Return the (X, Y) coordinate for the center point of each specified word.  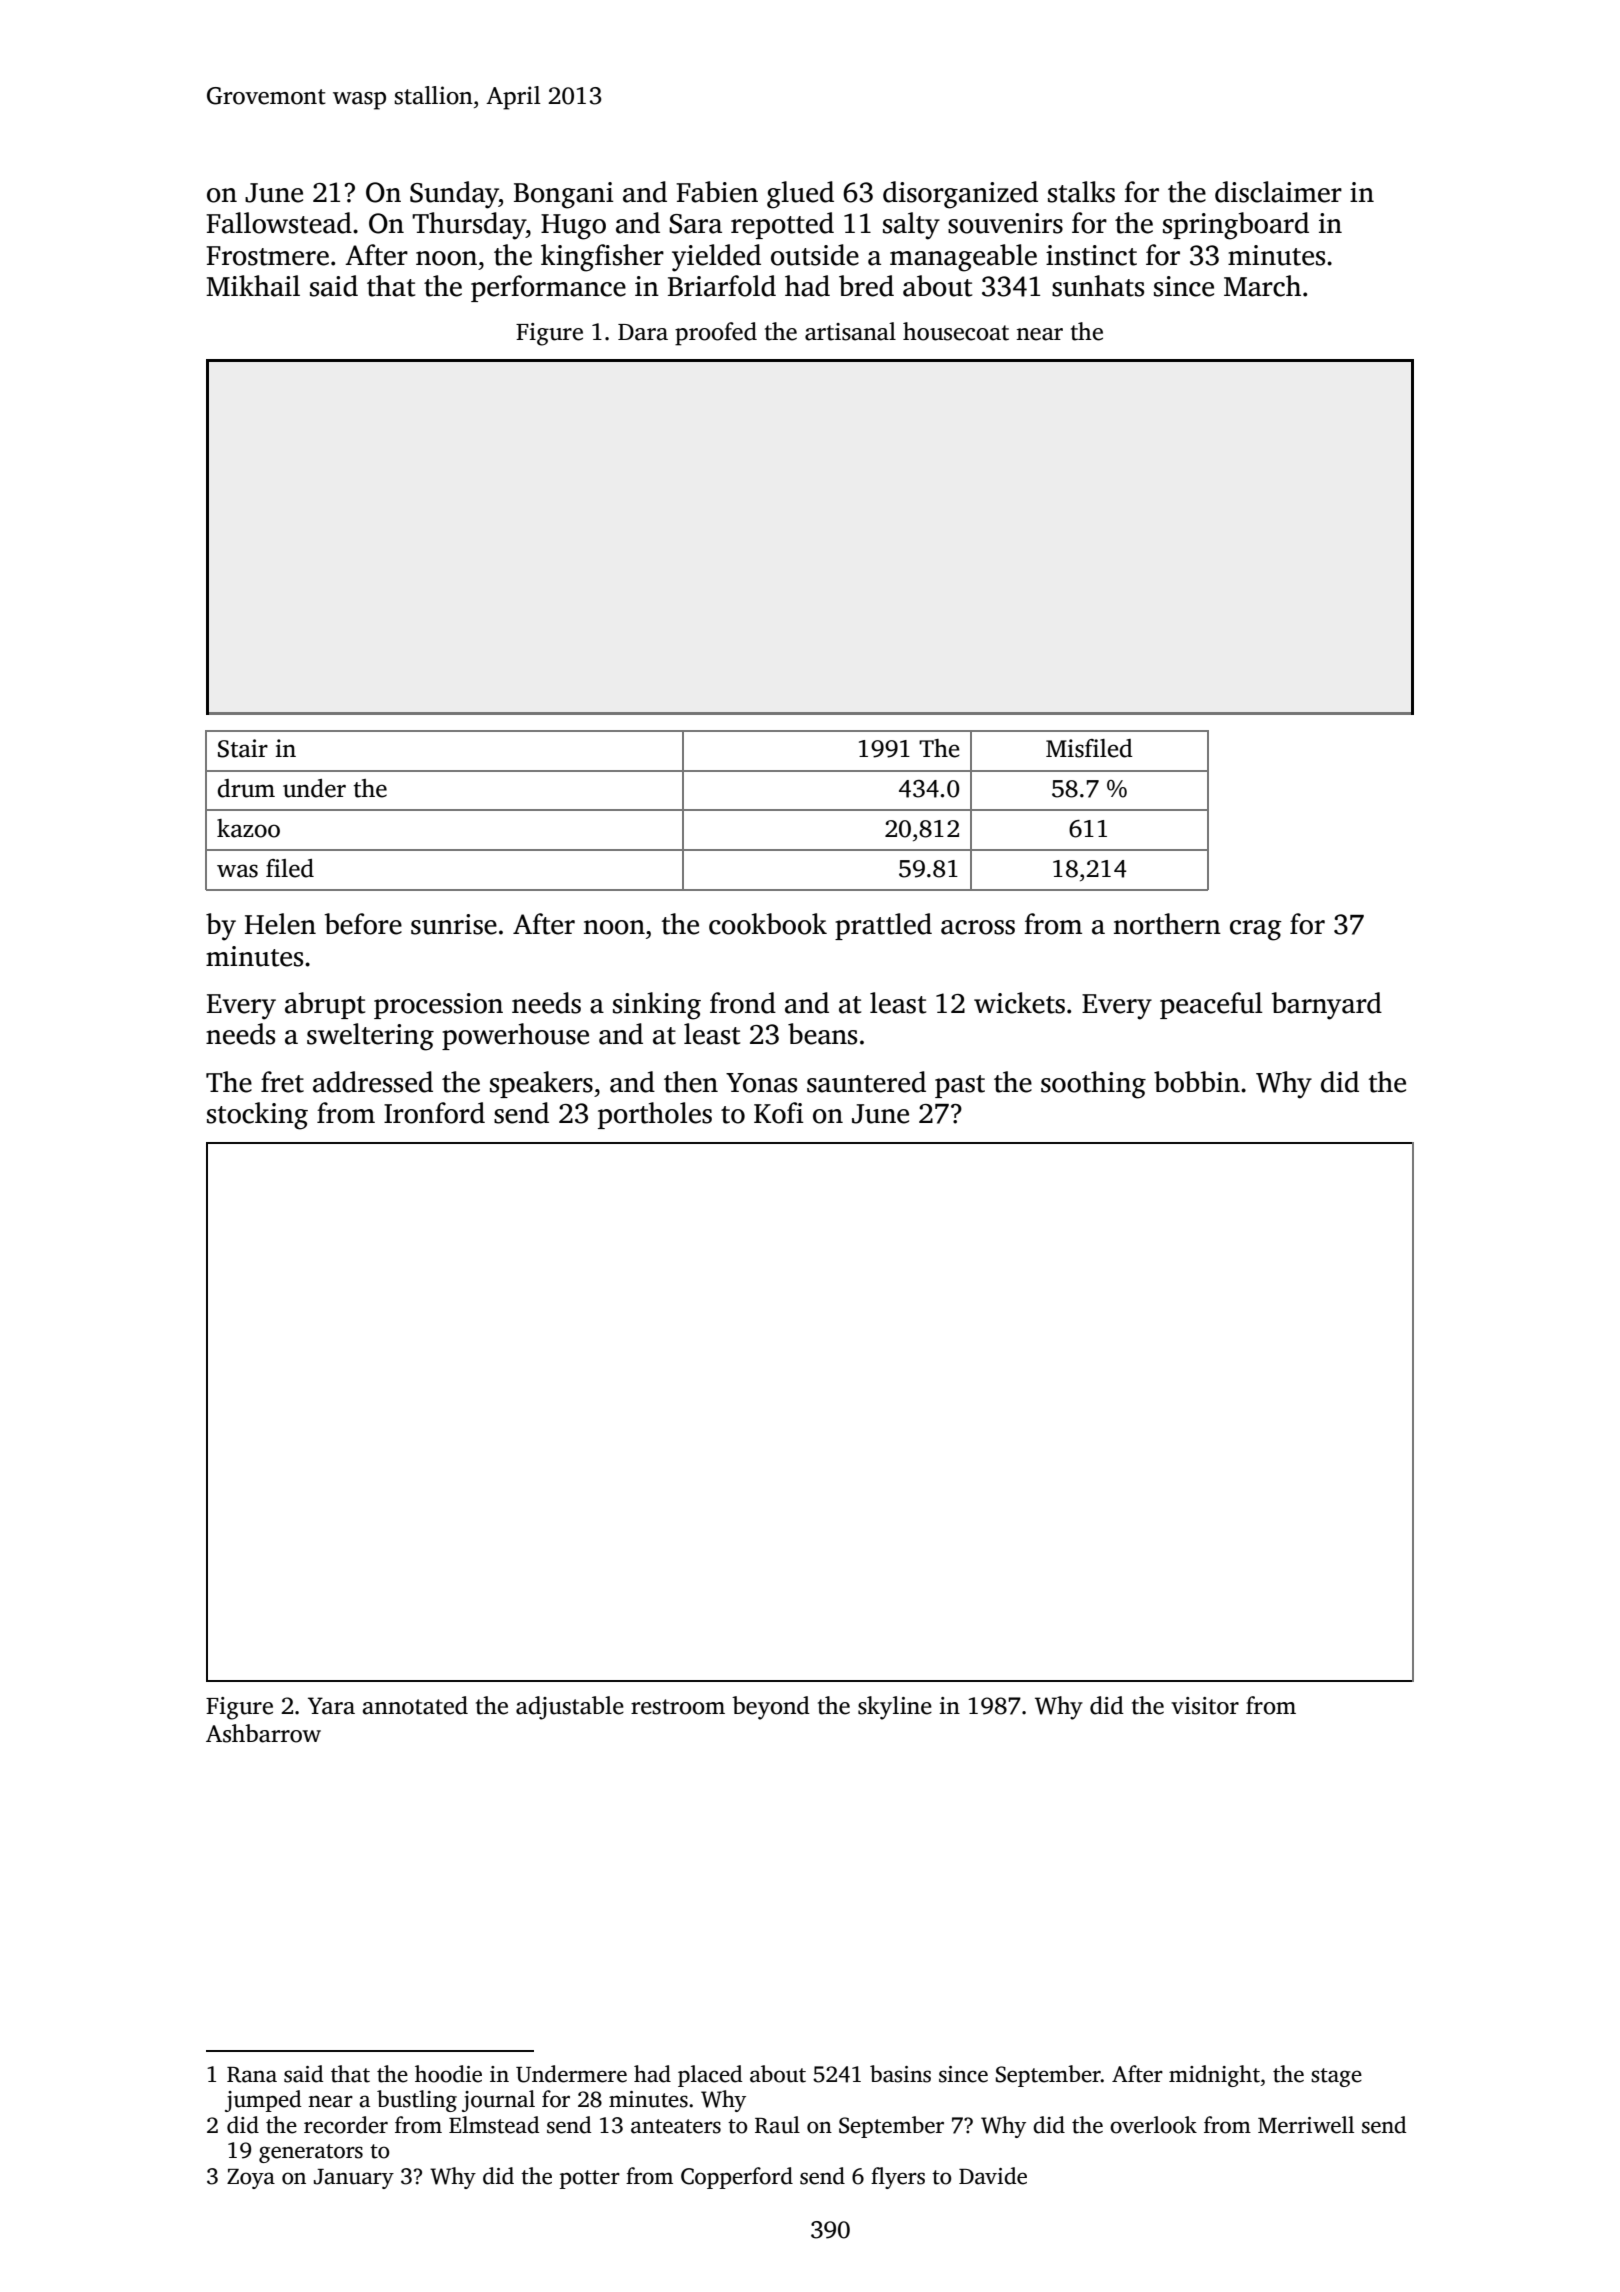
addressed (373, 1082)
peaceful (1211, 1005)
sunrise (454, 924)
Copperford (737, 2178)
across (978, 927)
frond (743, 1003)
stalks (1081, 192)
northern (1167, 924)
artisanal (850, 331)
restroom (678, 1707)
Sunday (454, 195)
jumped (263, 2101)
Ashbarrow (263, 1733)
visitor (1205, 1706)
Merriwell (1306, 2125)
